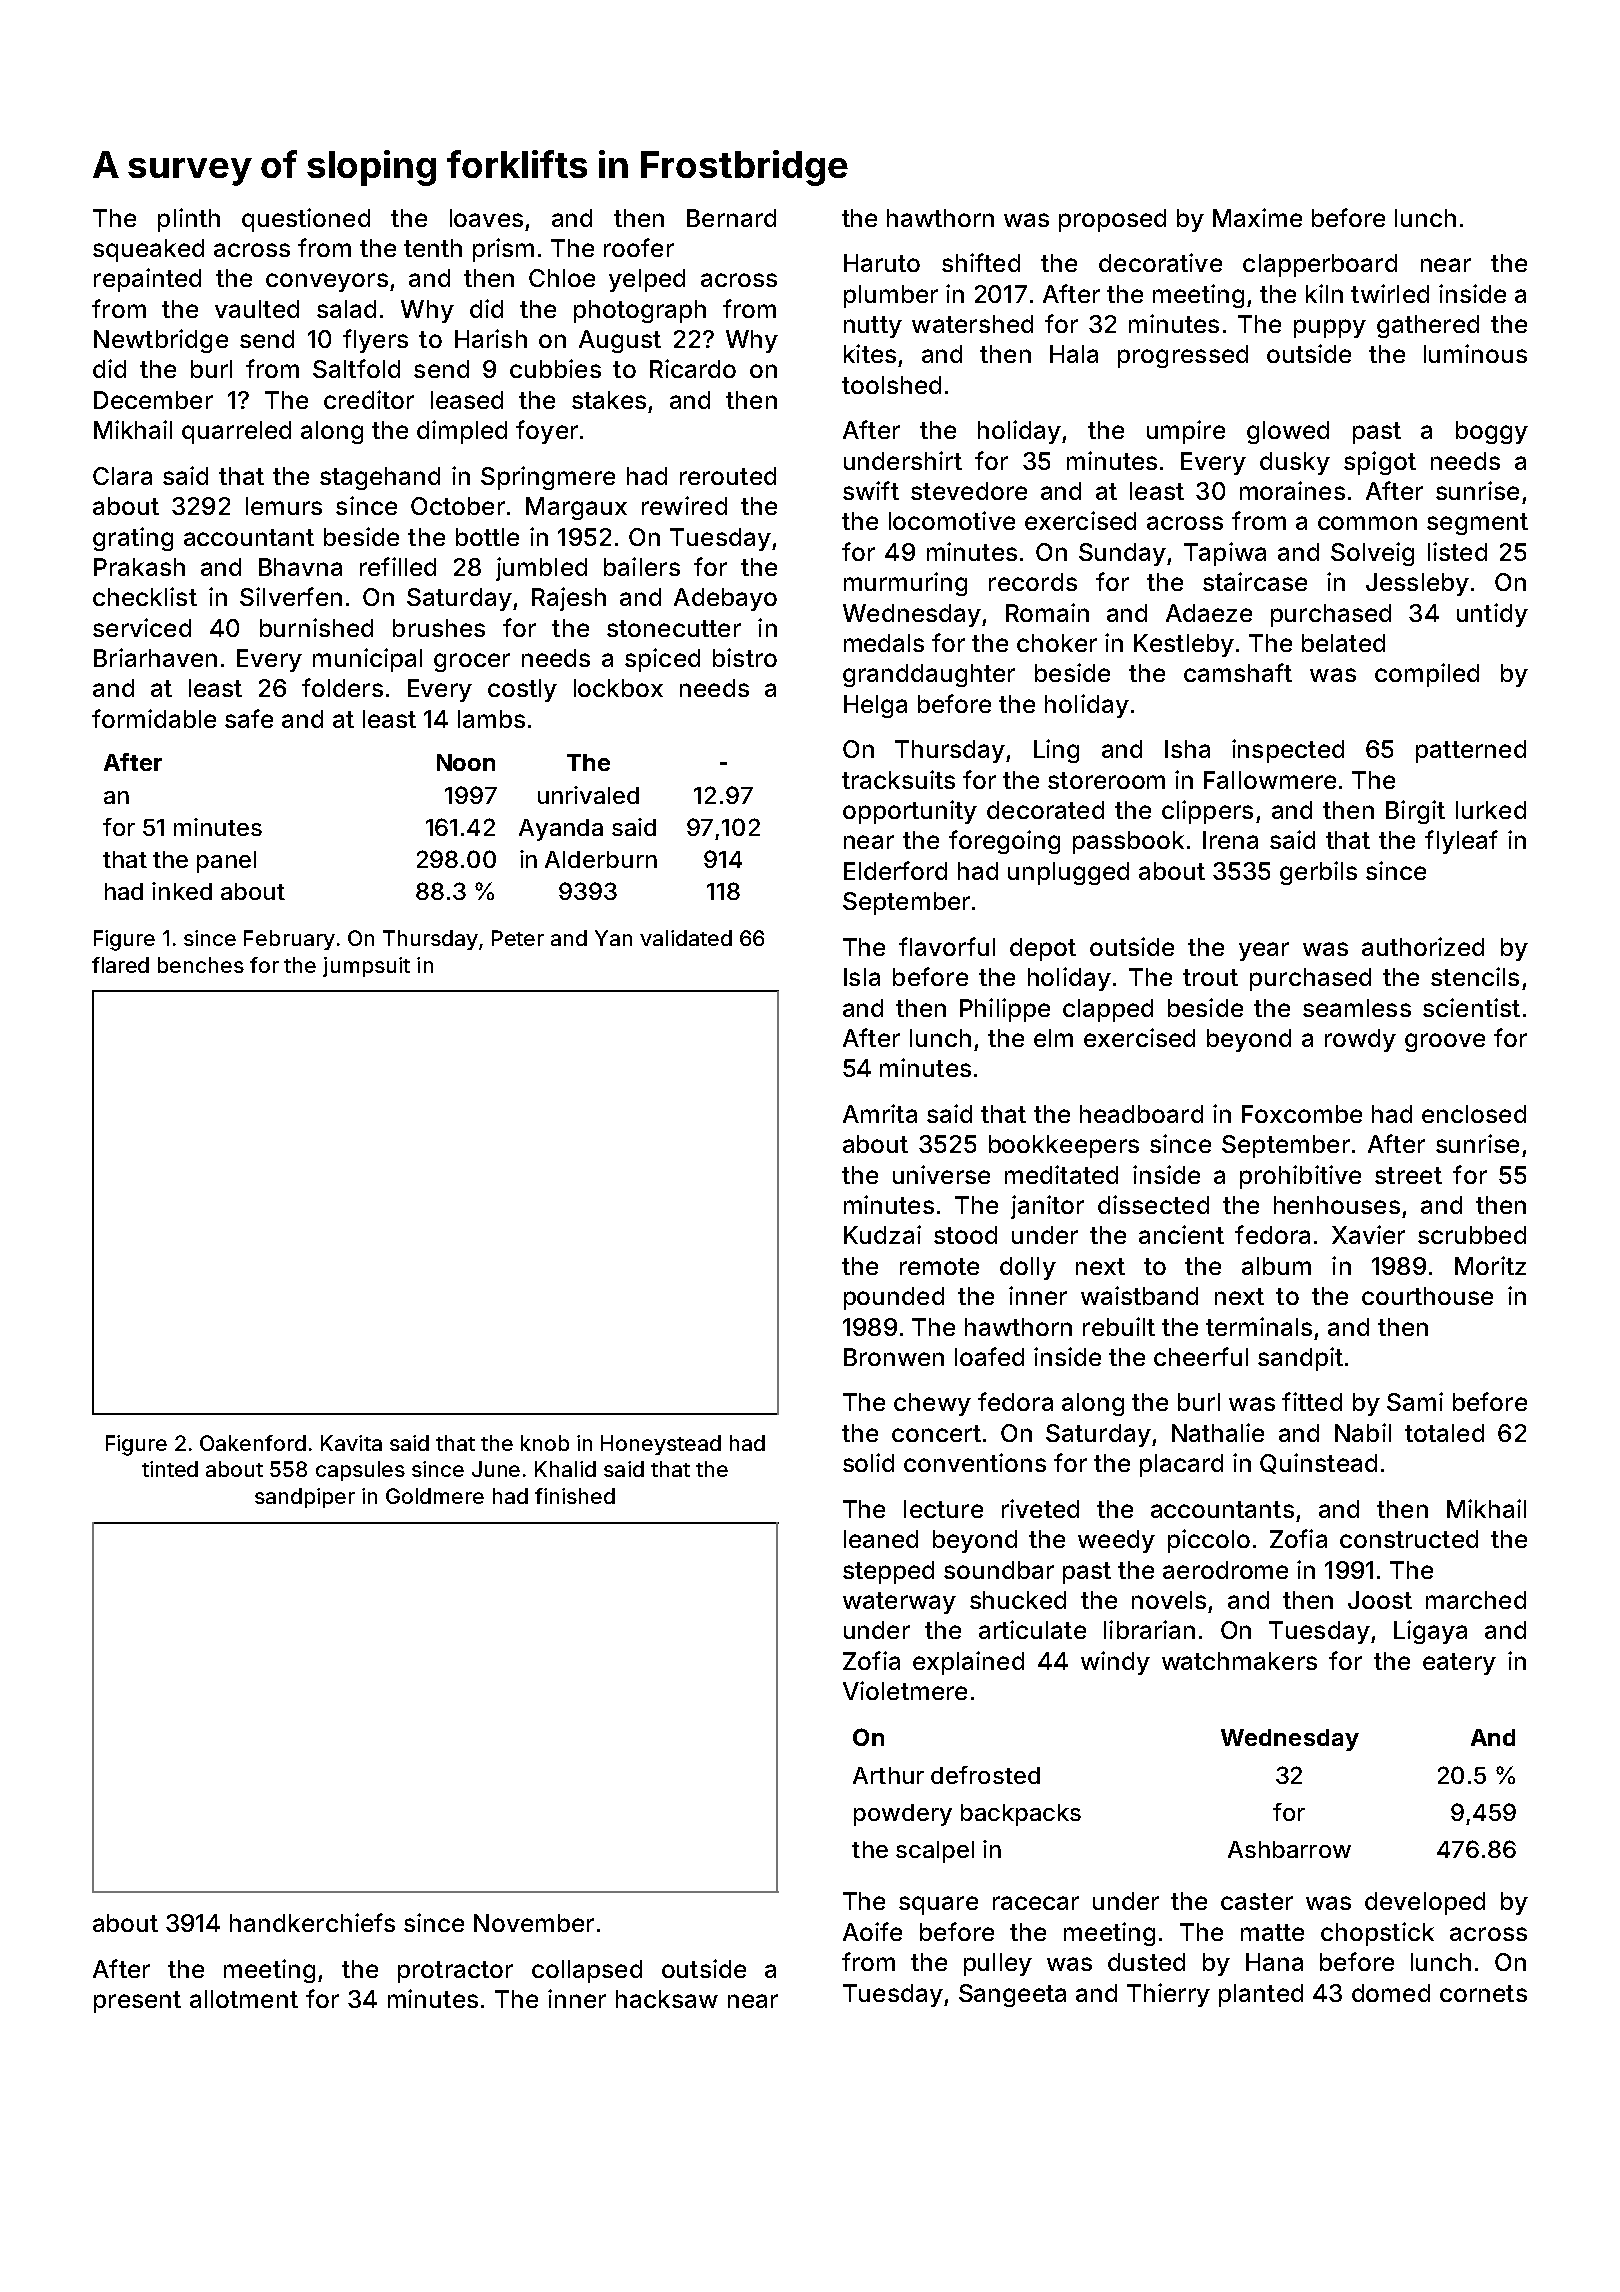 The height and width of the screenshot is (2292, 1620). Describe the element at coordinates (189, 220) in the screenshot. I see `plinth` at that location.
